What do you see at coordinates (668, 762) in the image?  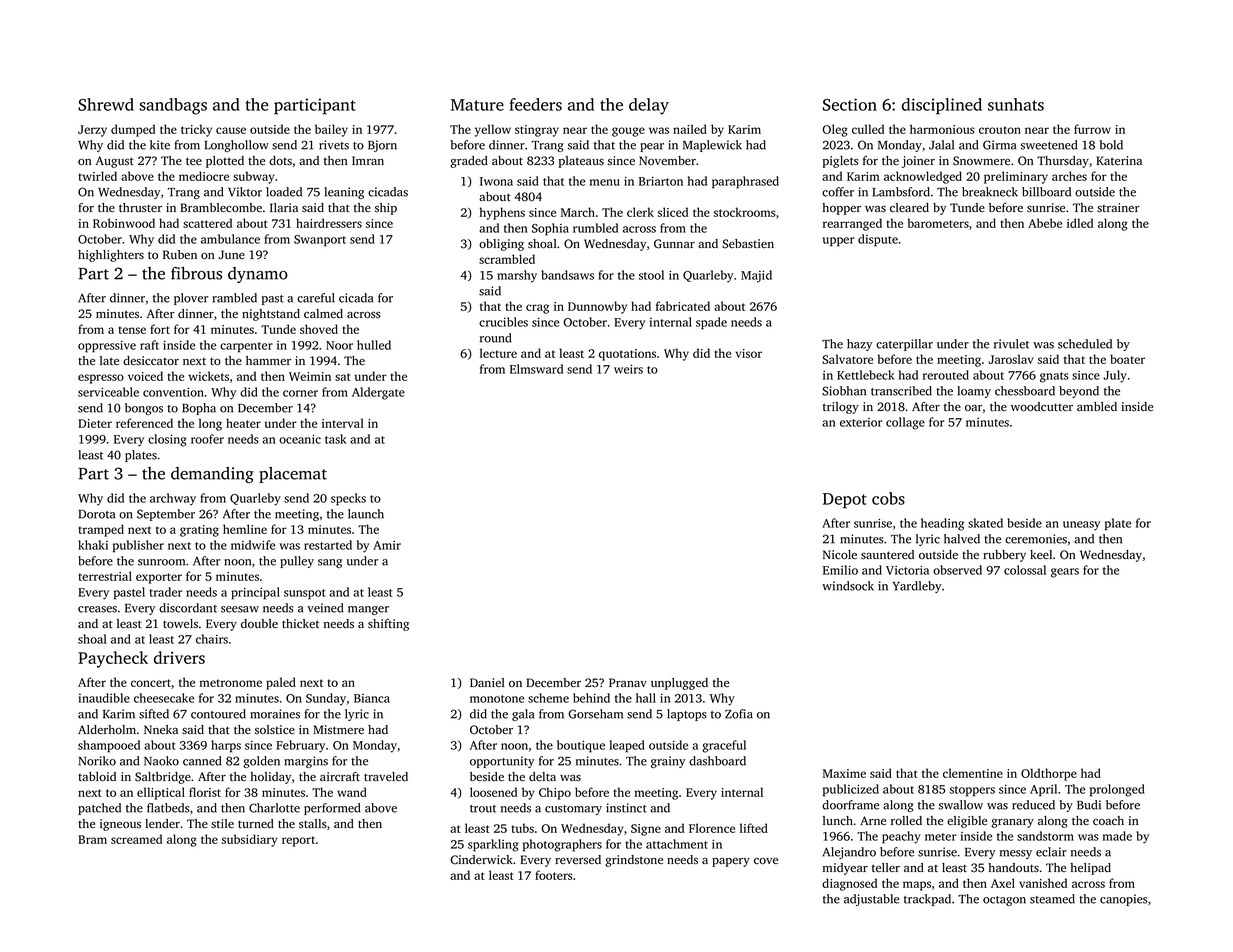 I see `grainy` at bounding box center [668, 762].
